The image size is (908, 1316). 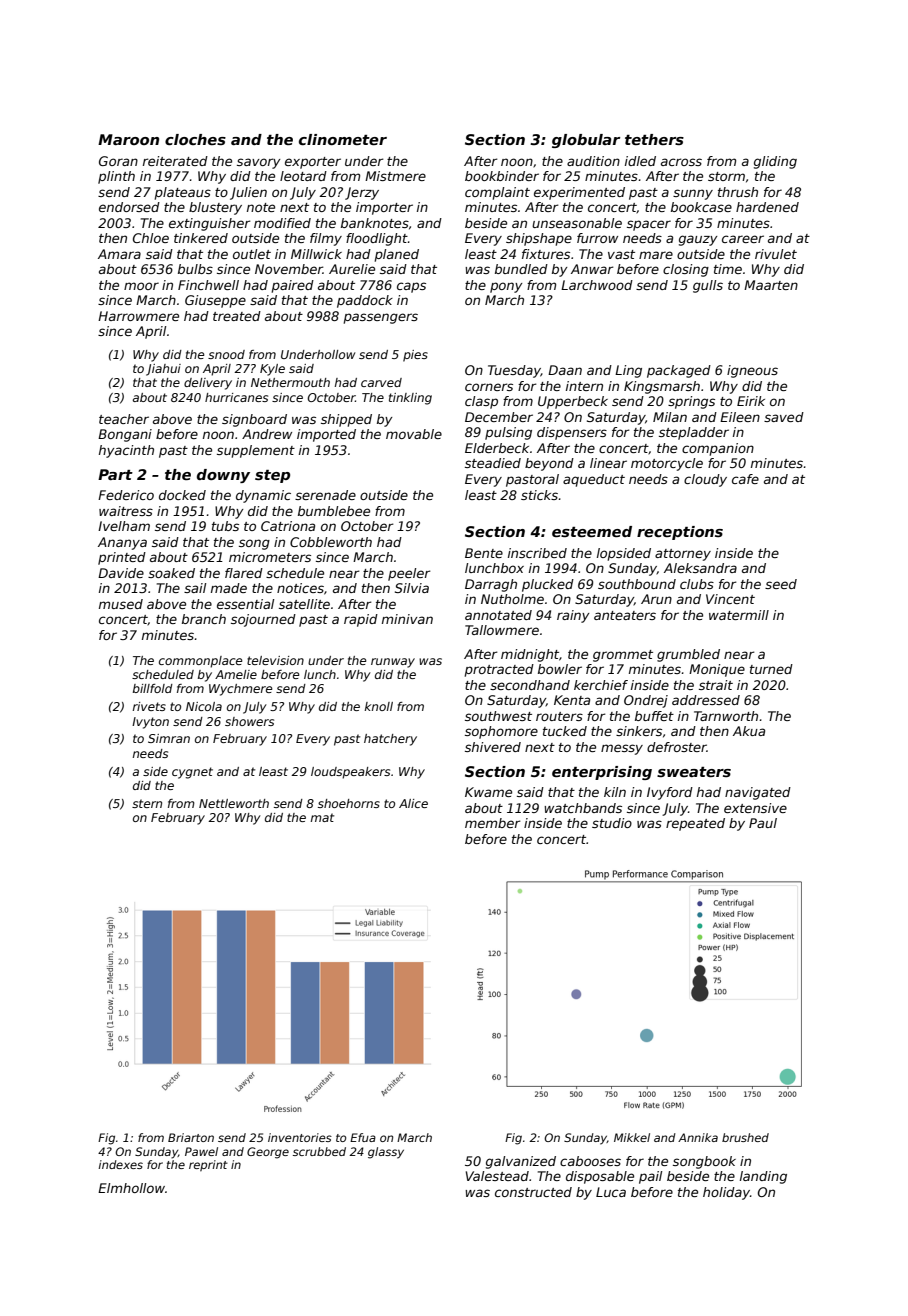 I want to click on Elmhollow, so click(x=131, y=1188).
